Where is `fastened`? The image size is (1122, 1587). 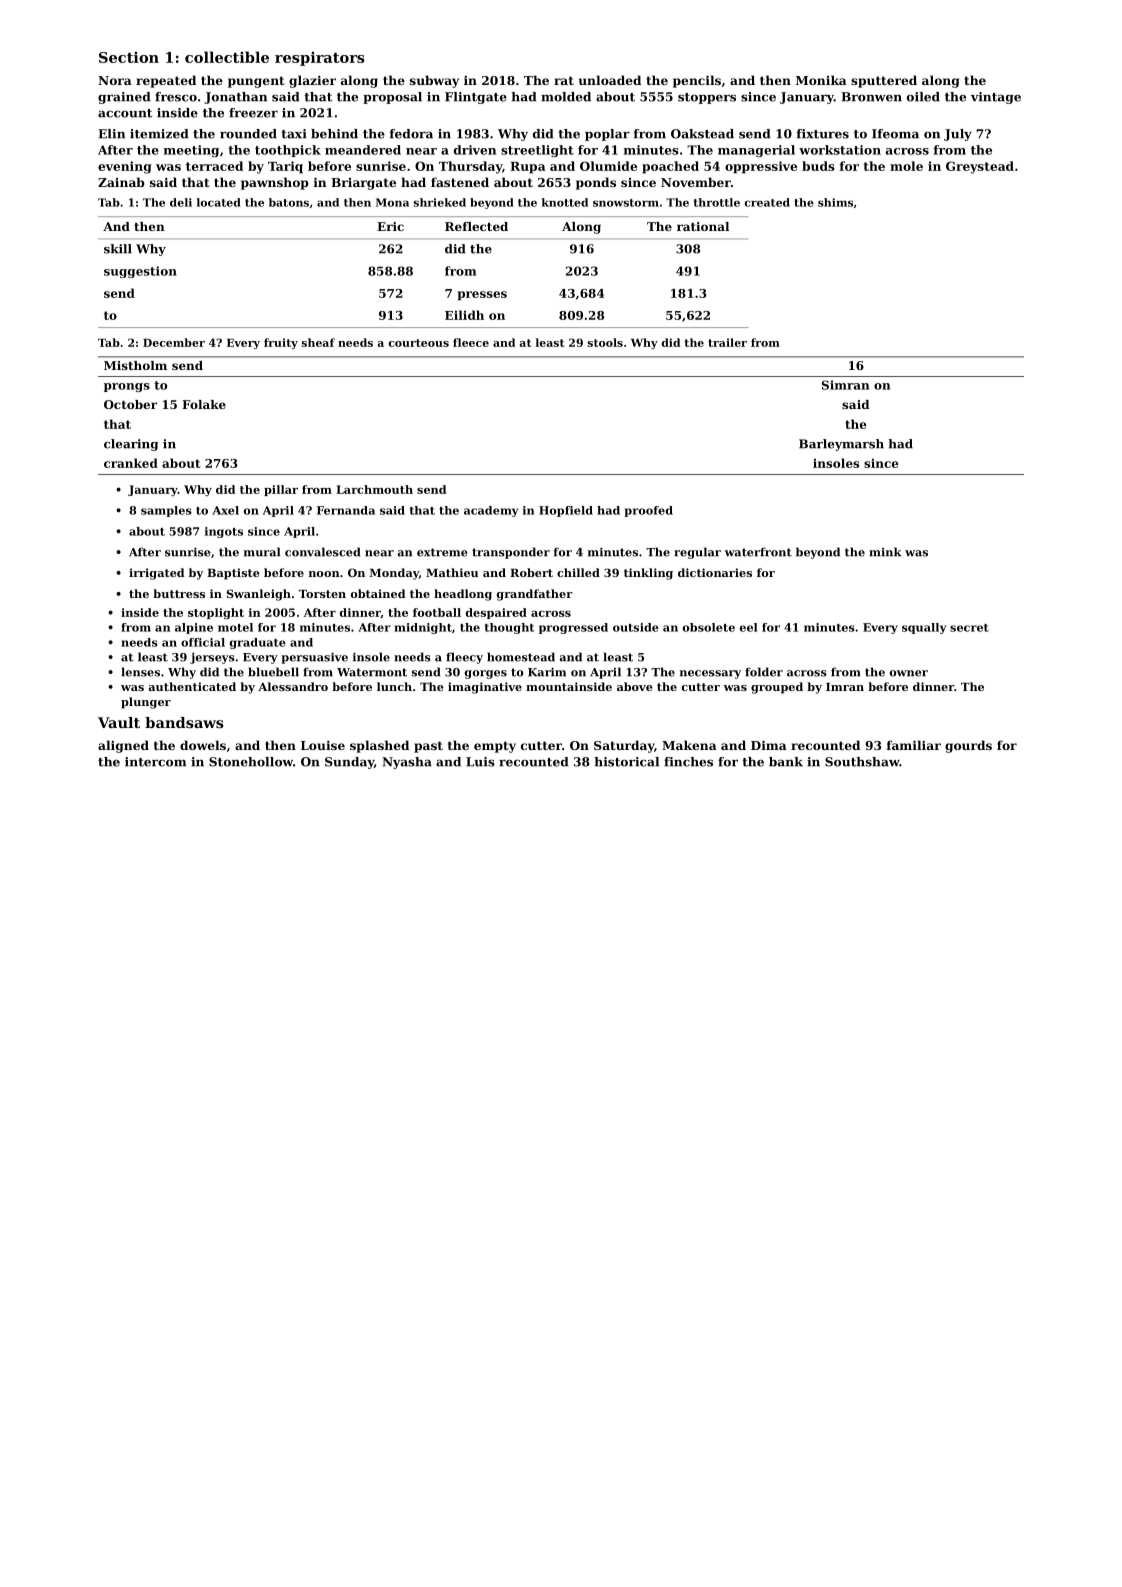
fastened is located at coordinates (460, 182).
